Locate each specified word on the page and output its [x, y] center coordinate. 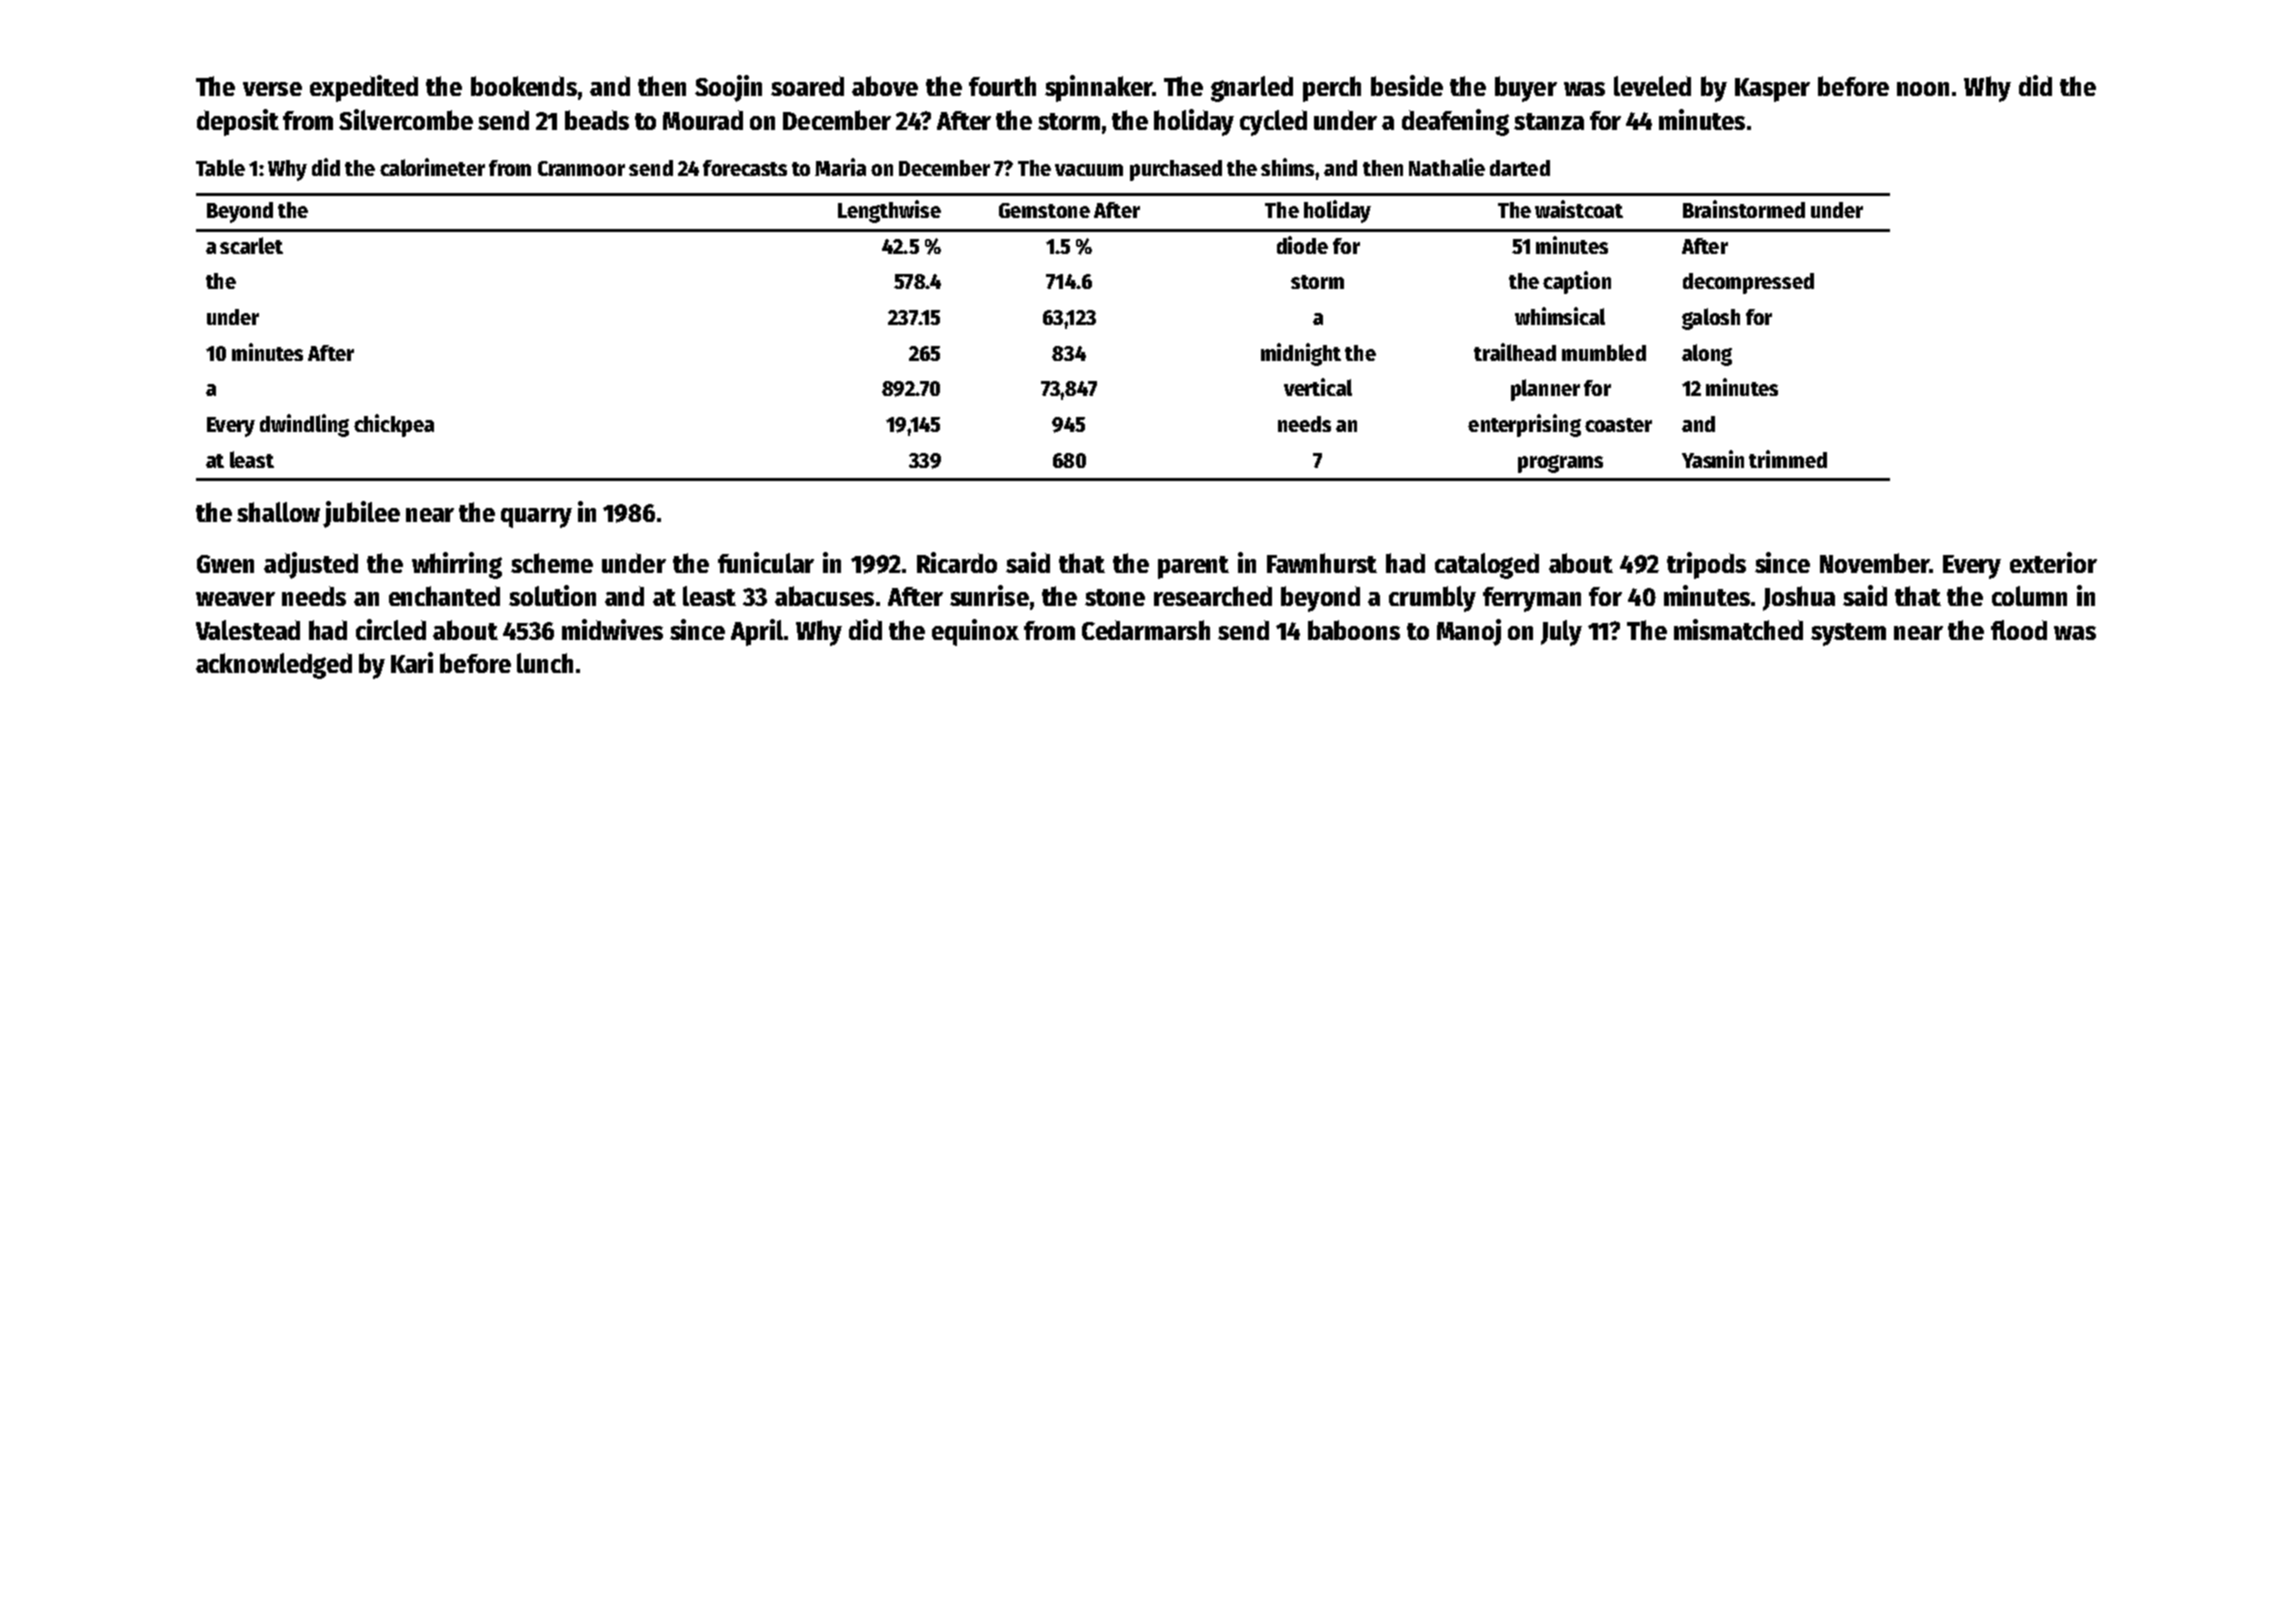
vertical [1318, 387]
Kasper [1772, 90]
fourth [1002, 86]
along [1707, 355]
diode [1302, 245]
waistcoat [1579, 209]
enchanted [444, 596]
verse [272, 89]
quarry [536, 518]
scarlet [251, 245]
